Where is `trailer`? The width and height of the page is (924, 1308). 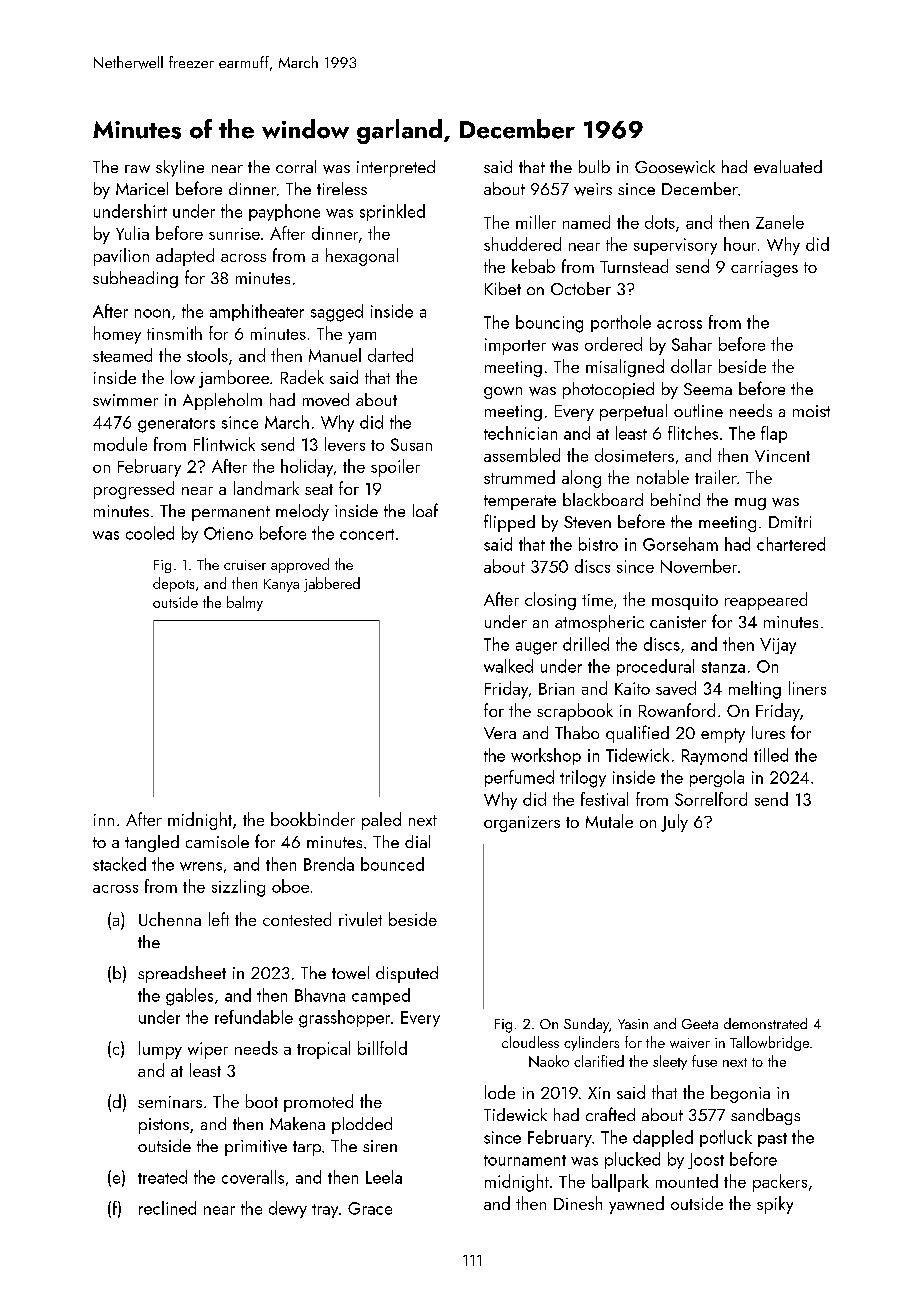
trailer is located at coordinates (716, 477).
